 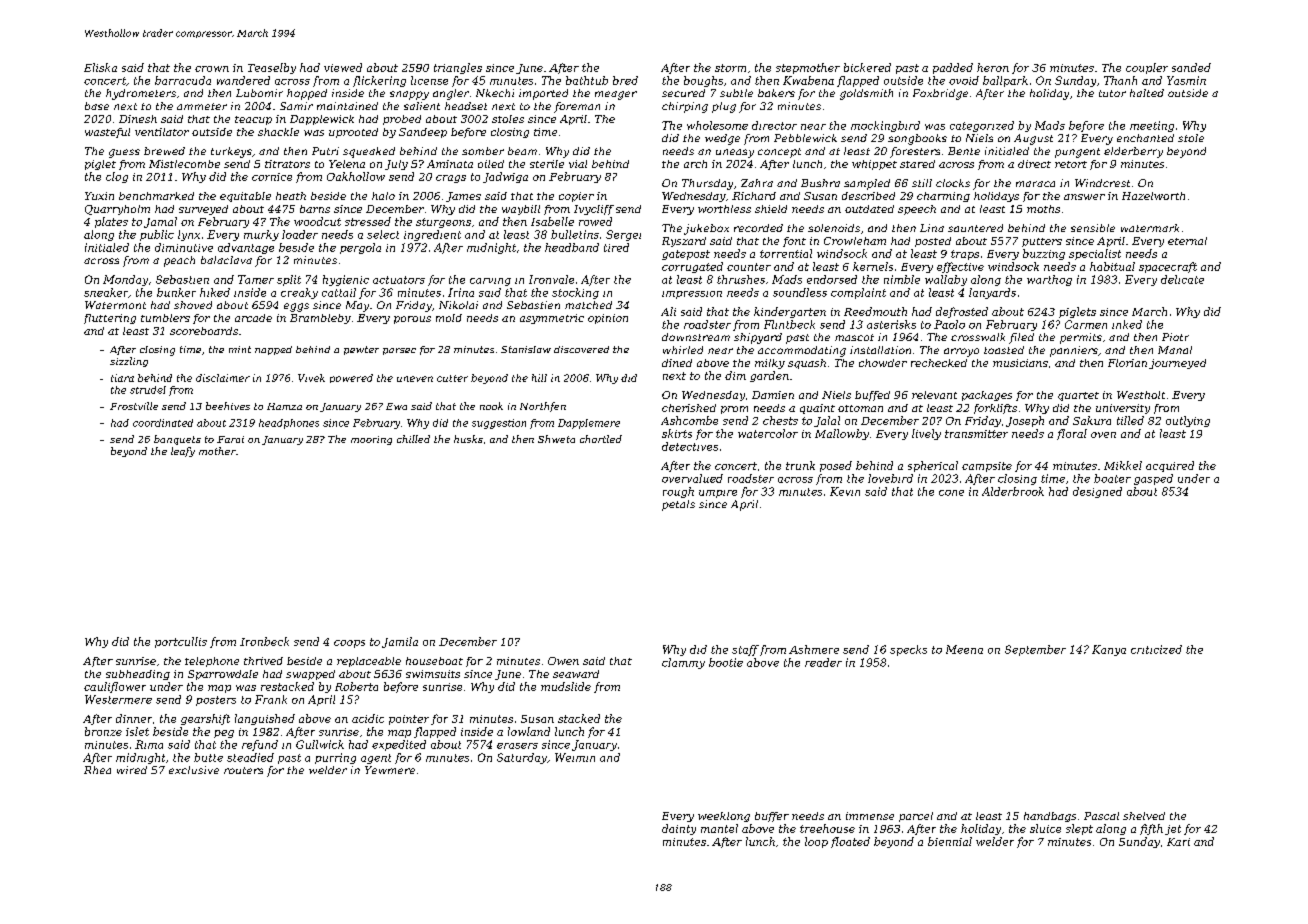 What do you see at coordinates (263, 661) in the document?
I see `thrived` at bounding box center [263, 661].
